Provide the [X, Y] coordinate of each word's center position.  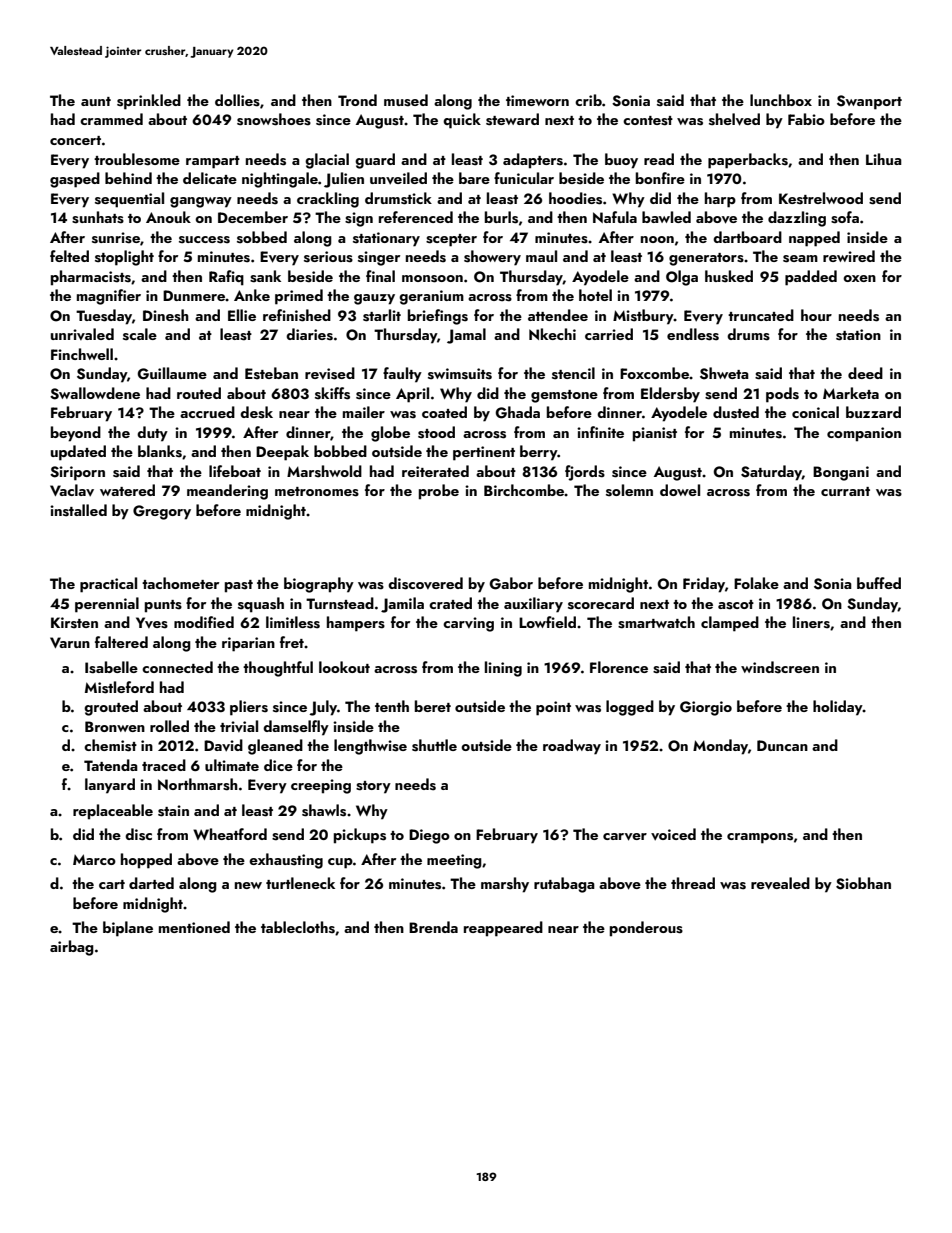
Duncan [782, 745]
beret [433, 706]
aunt [96, 101]
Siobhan [863, 883]
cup [340, 863]
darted [151, 883]
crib [588, 100]
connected [177, 667]
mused [406, 100]
